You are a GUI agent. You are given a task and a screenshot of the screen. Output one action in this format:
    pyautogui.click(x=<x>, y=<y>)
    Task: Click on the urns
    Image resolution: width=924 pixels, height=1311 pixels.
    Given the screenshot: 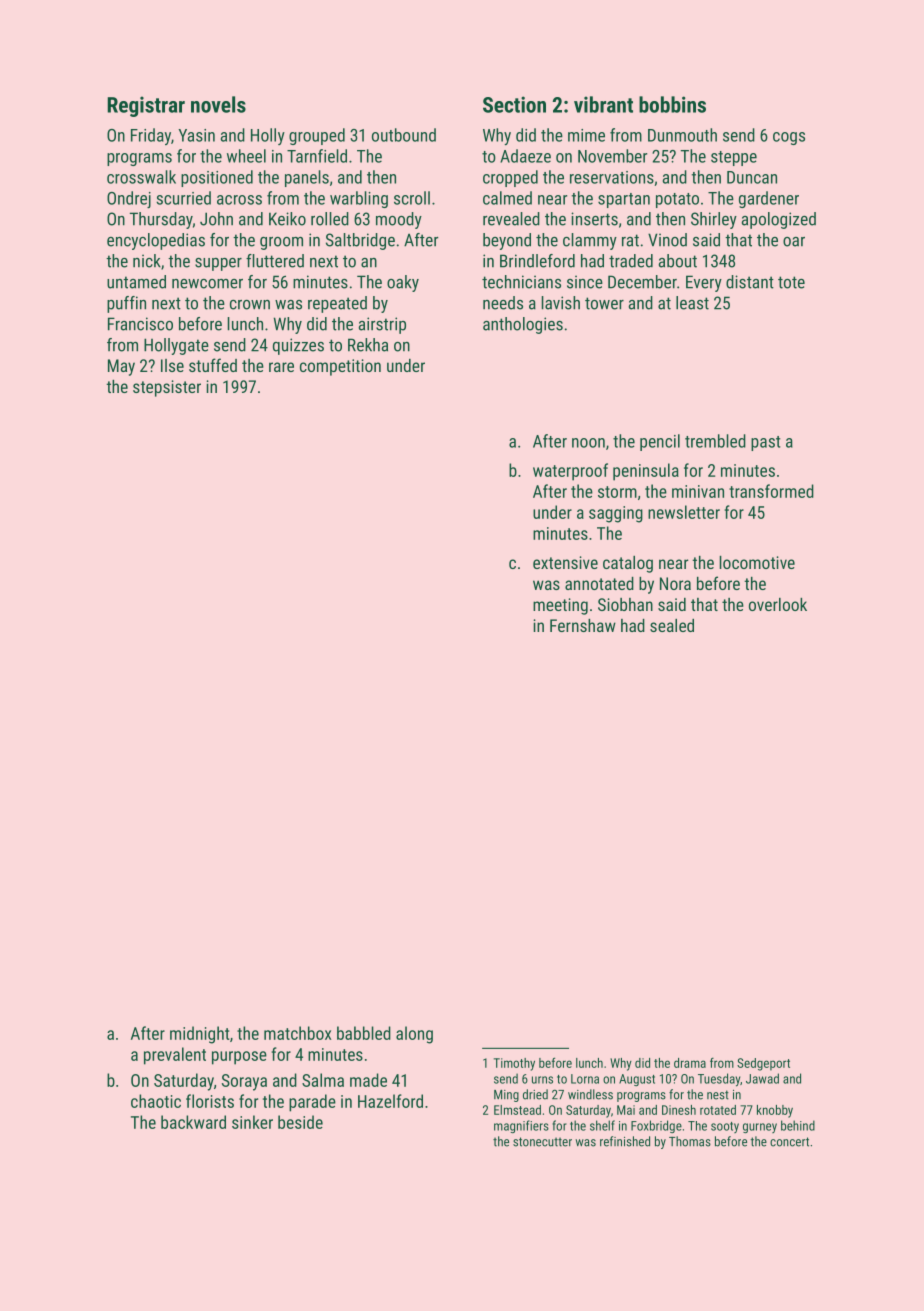 What is the action you would take?
    pyautogui.click(x=542, y=1080)
